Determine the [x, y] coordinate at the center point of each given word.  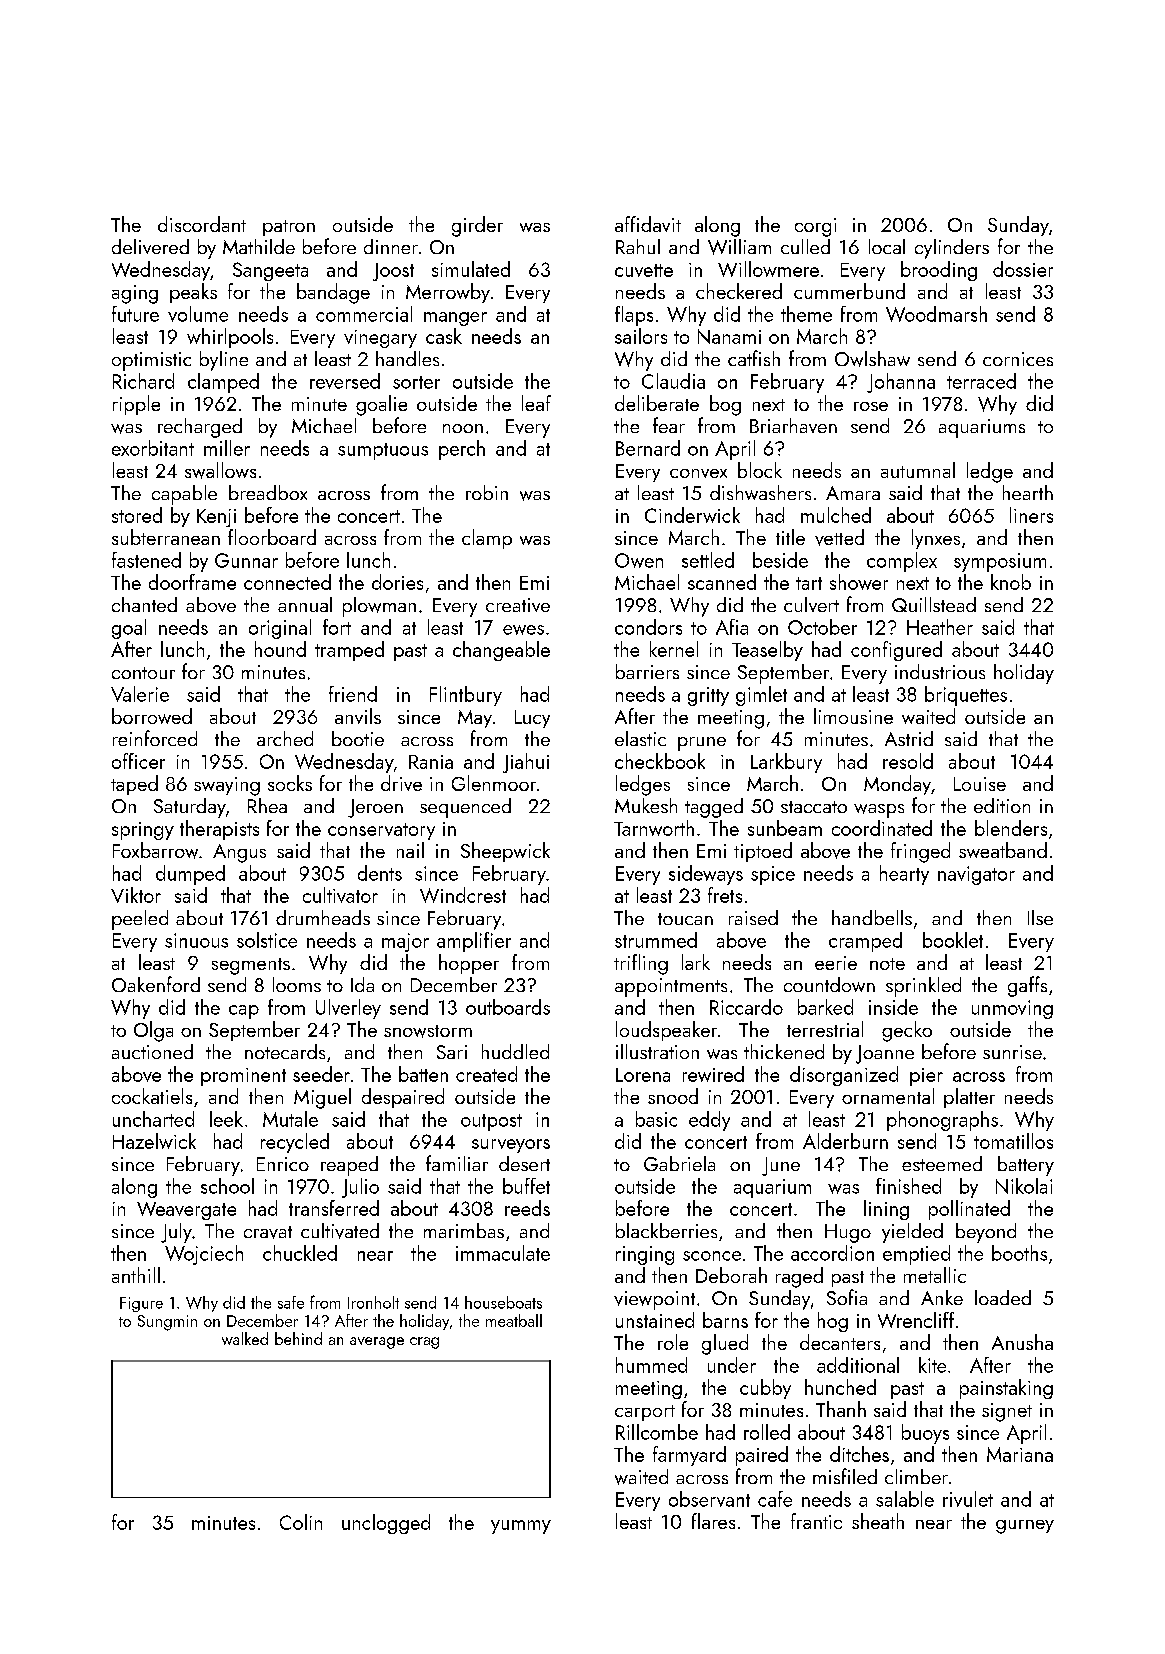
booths [1019, 1253]
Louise [980, 784]
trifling [641, 964]
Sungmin [167, 1323]
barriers [647, 671]
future [135, 314]
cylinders [952, 249]
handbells [872, 917]
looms [297, 984]
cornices [1018, 359]
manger [455, 319]
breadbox [268, 492]
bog [725, 405]
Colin [301, 1522]
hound [280, 649]
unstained [655, 1320]
